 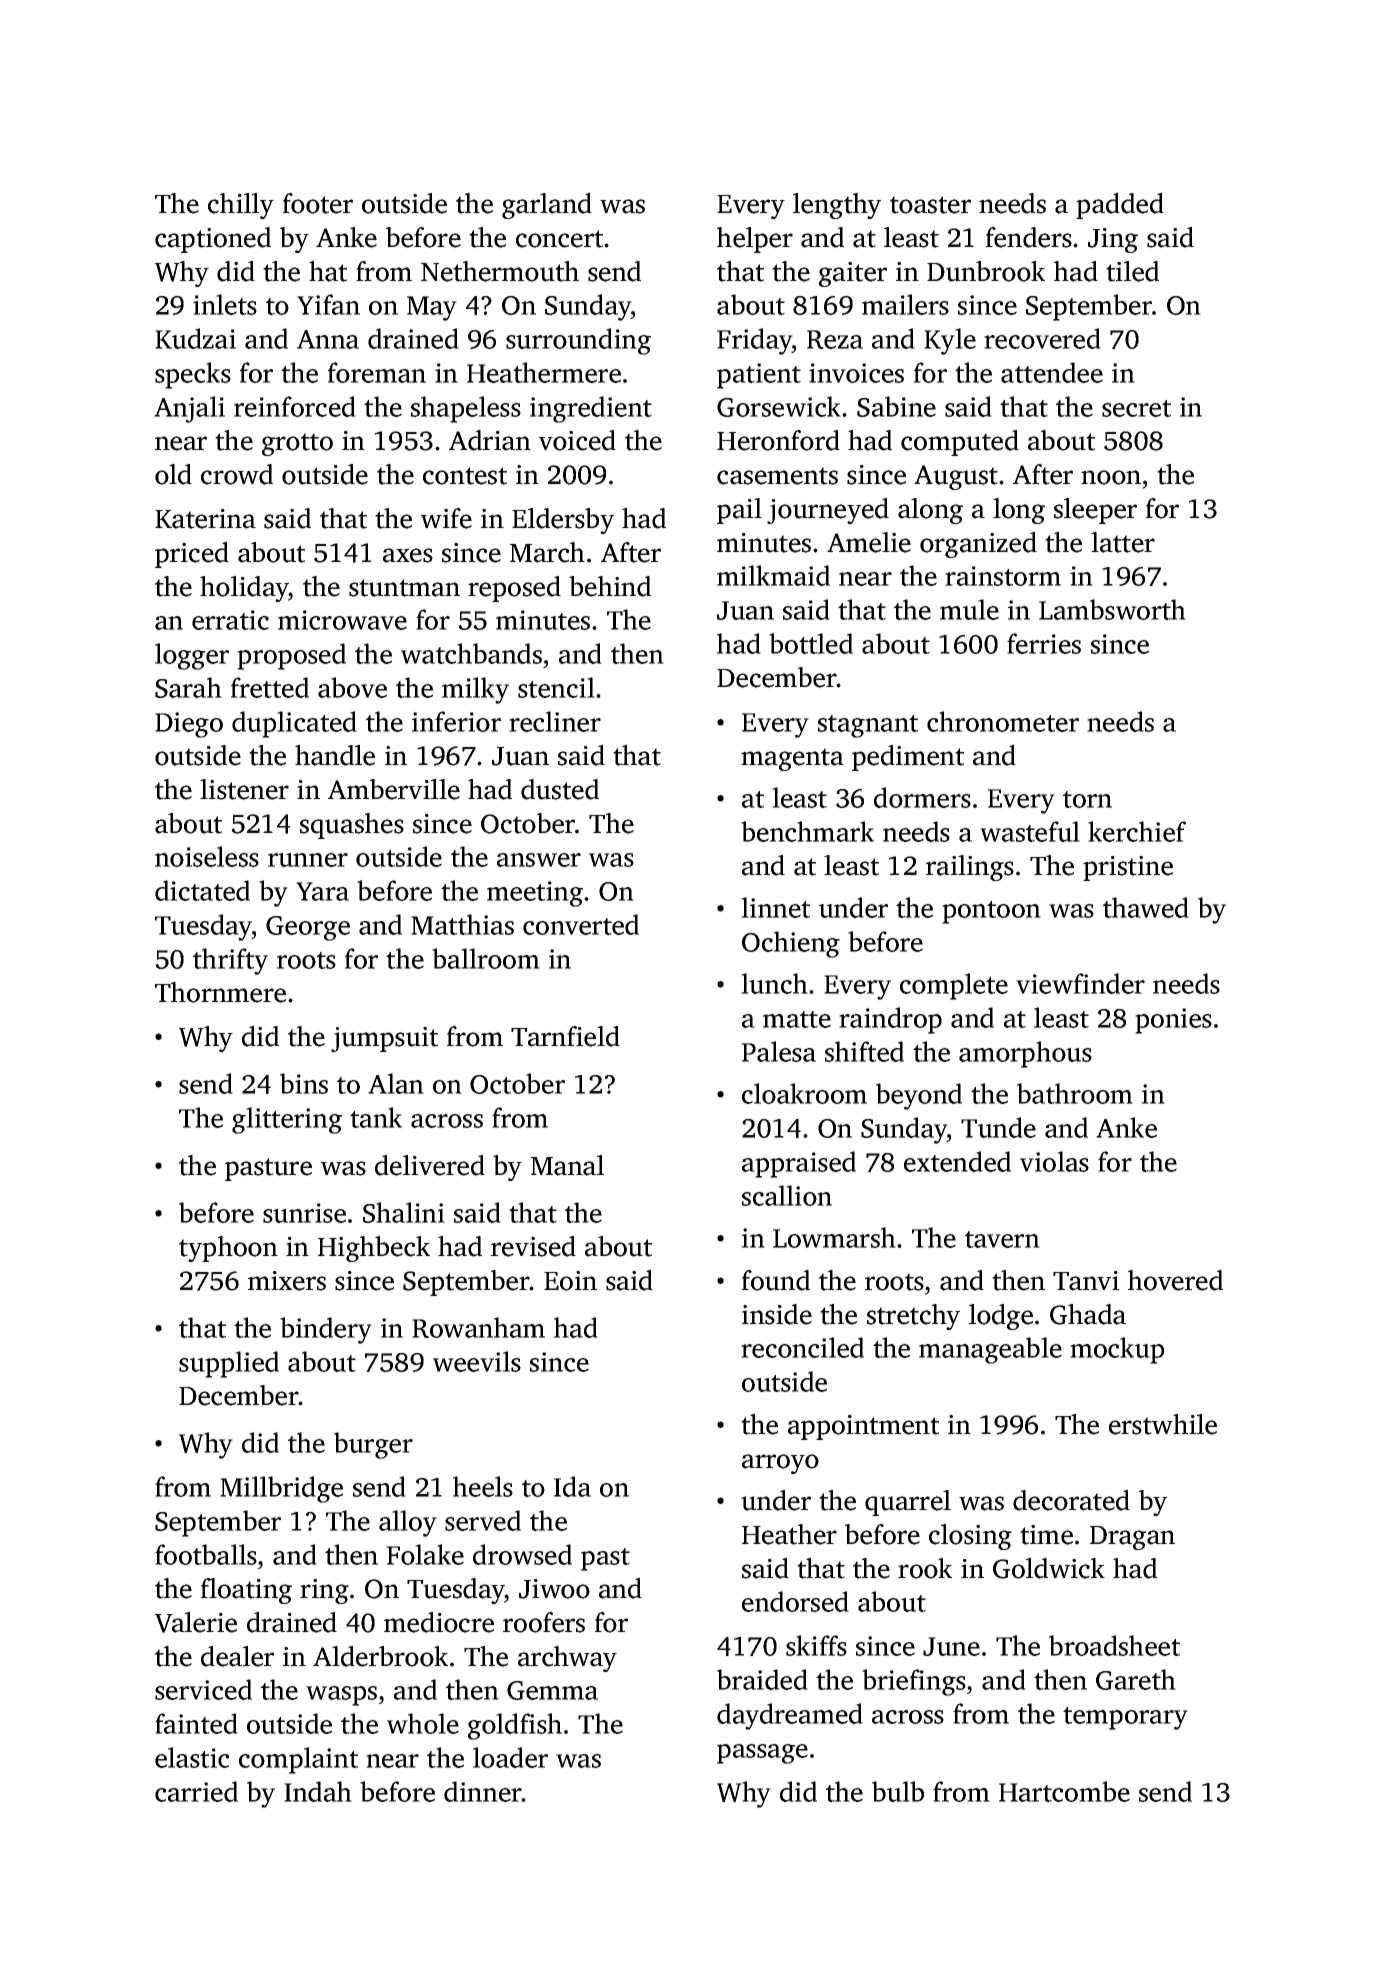 I want to click on toaster, so click(x=930, y=205).
